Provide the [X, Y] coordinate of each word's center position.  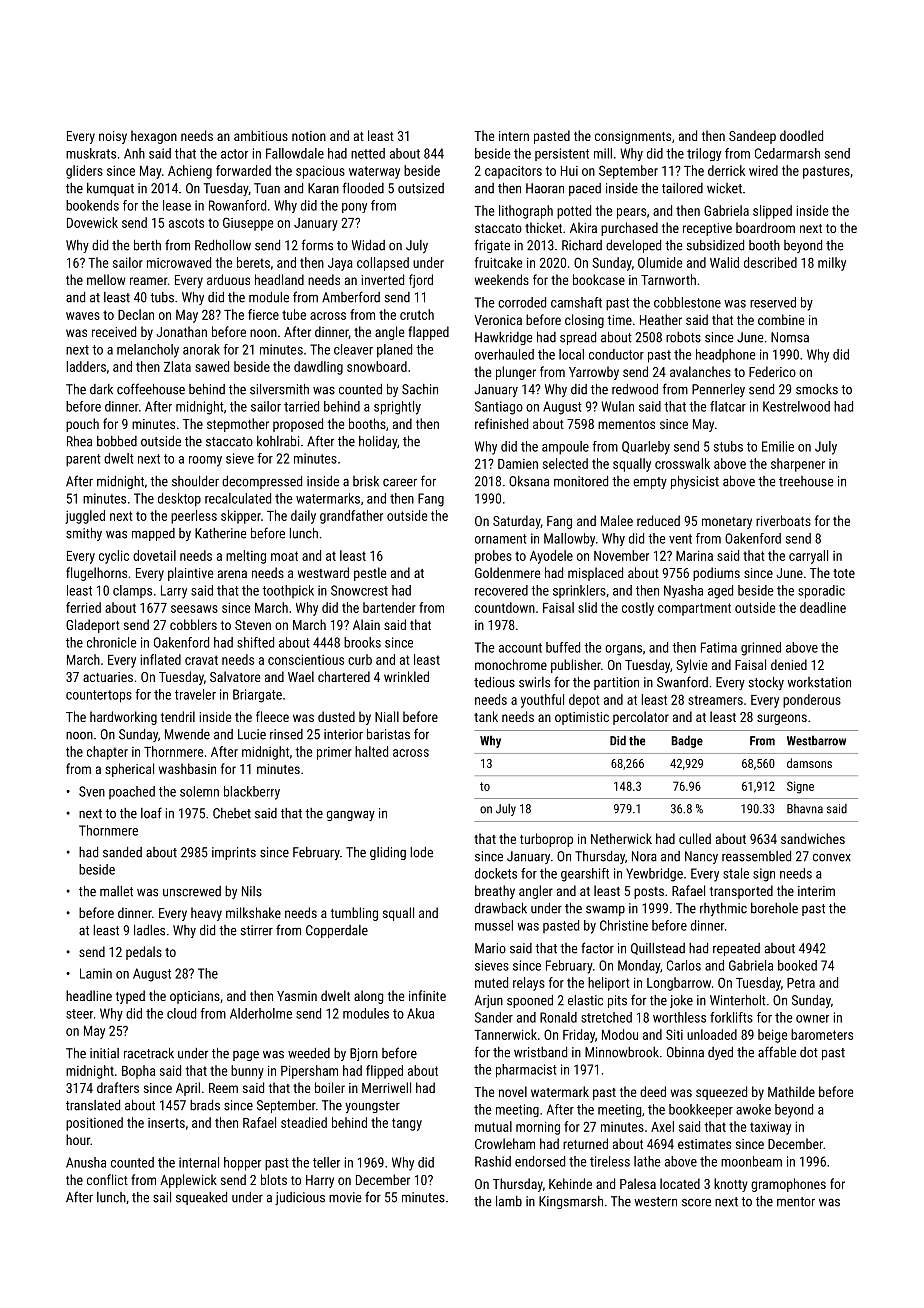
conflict [107, 1179]
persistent [562, 154]
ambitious [261, 135]
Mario [490, 948]
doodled [801, 135]
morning [538, 1128]
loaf [151, 813]
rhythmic [723, 909]
